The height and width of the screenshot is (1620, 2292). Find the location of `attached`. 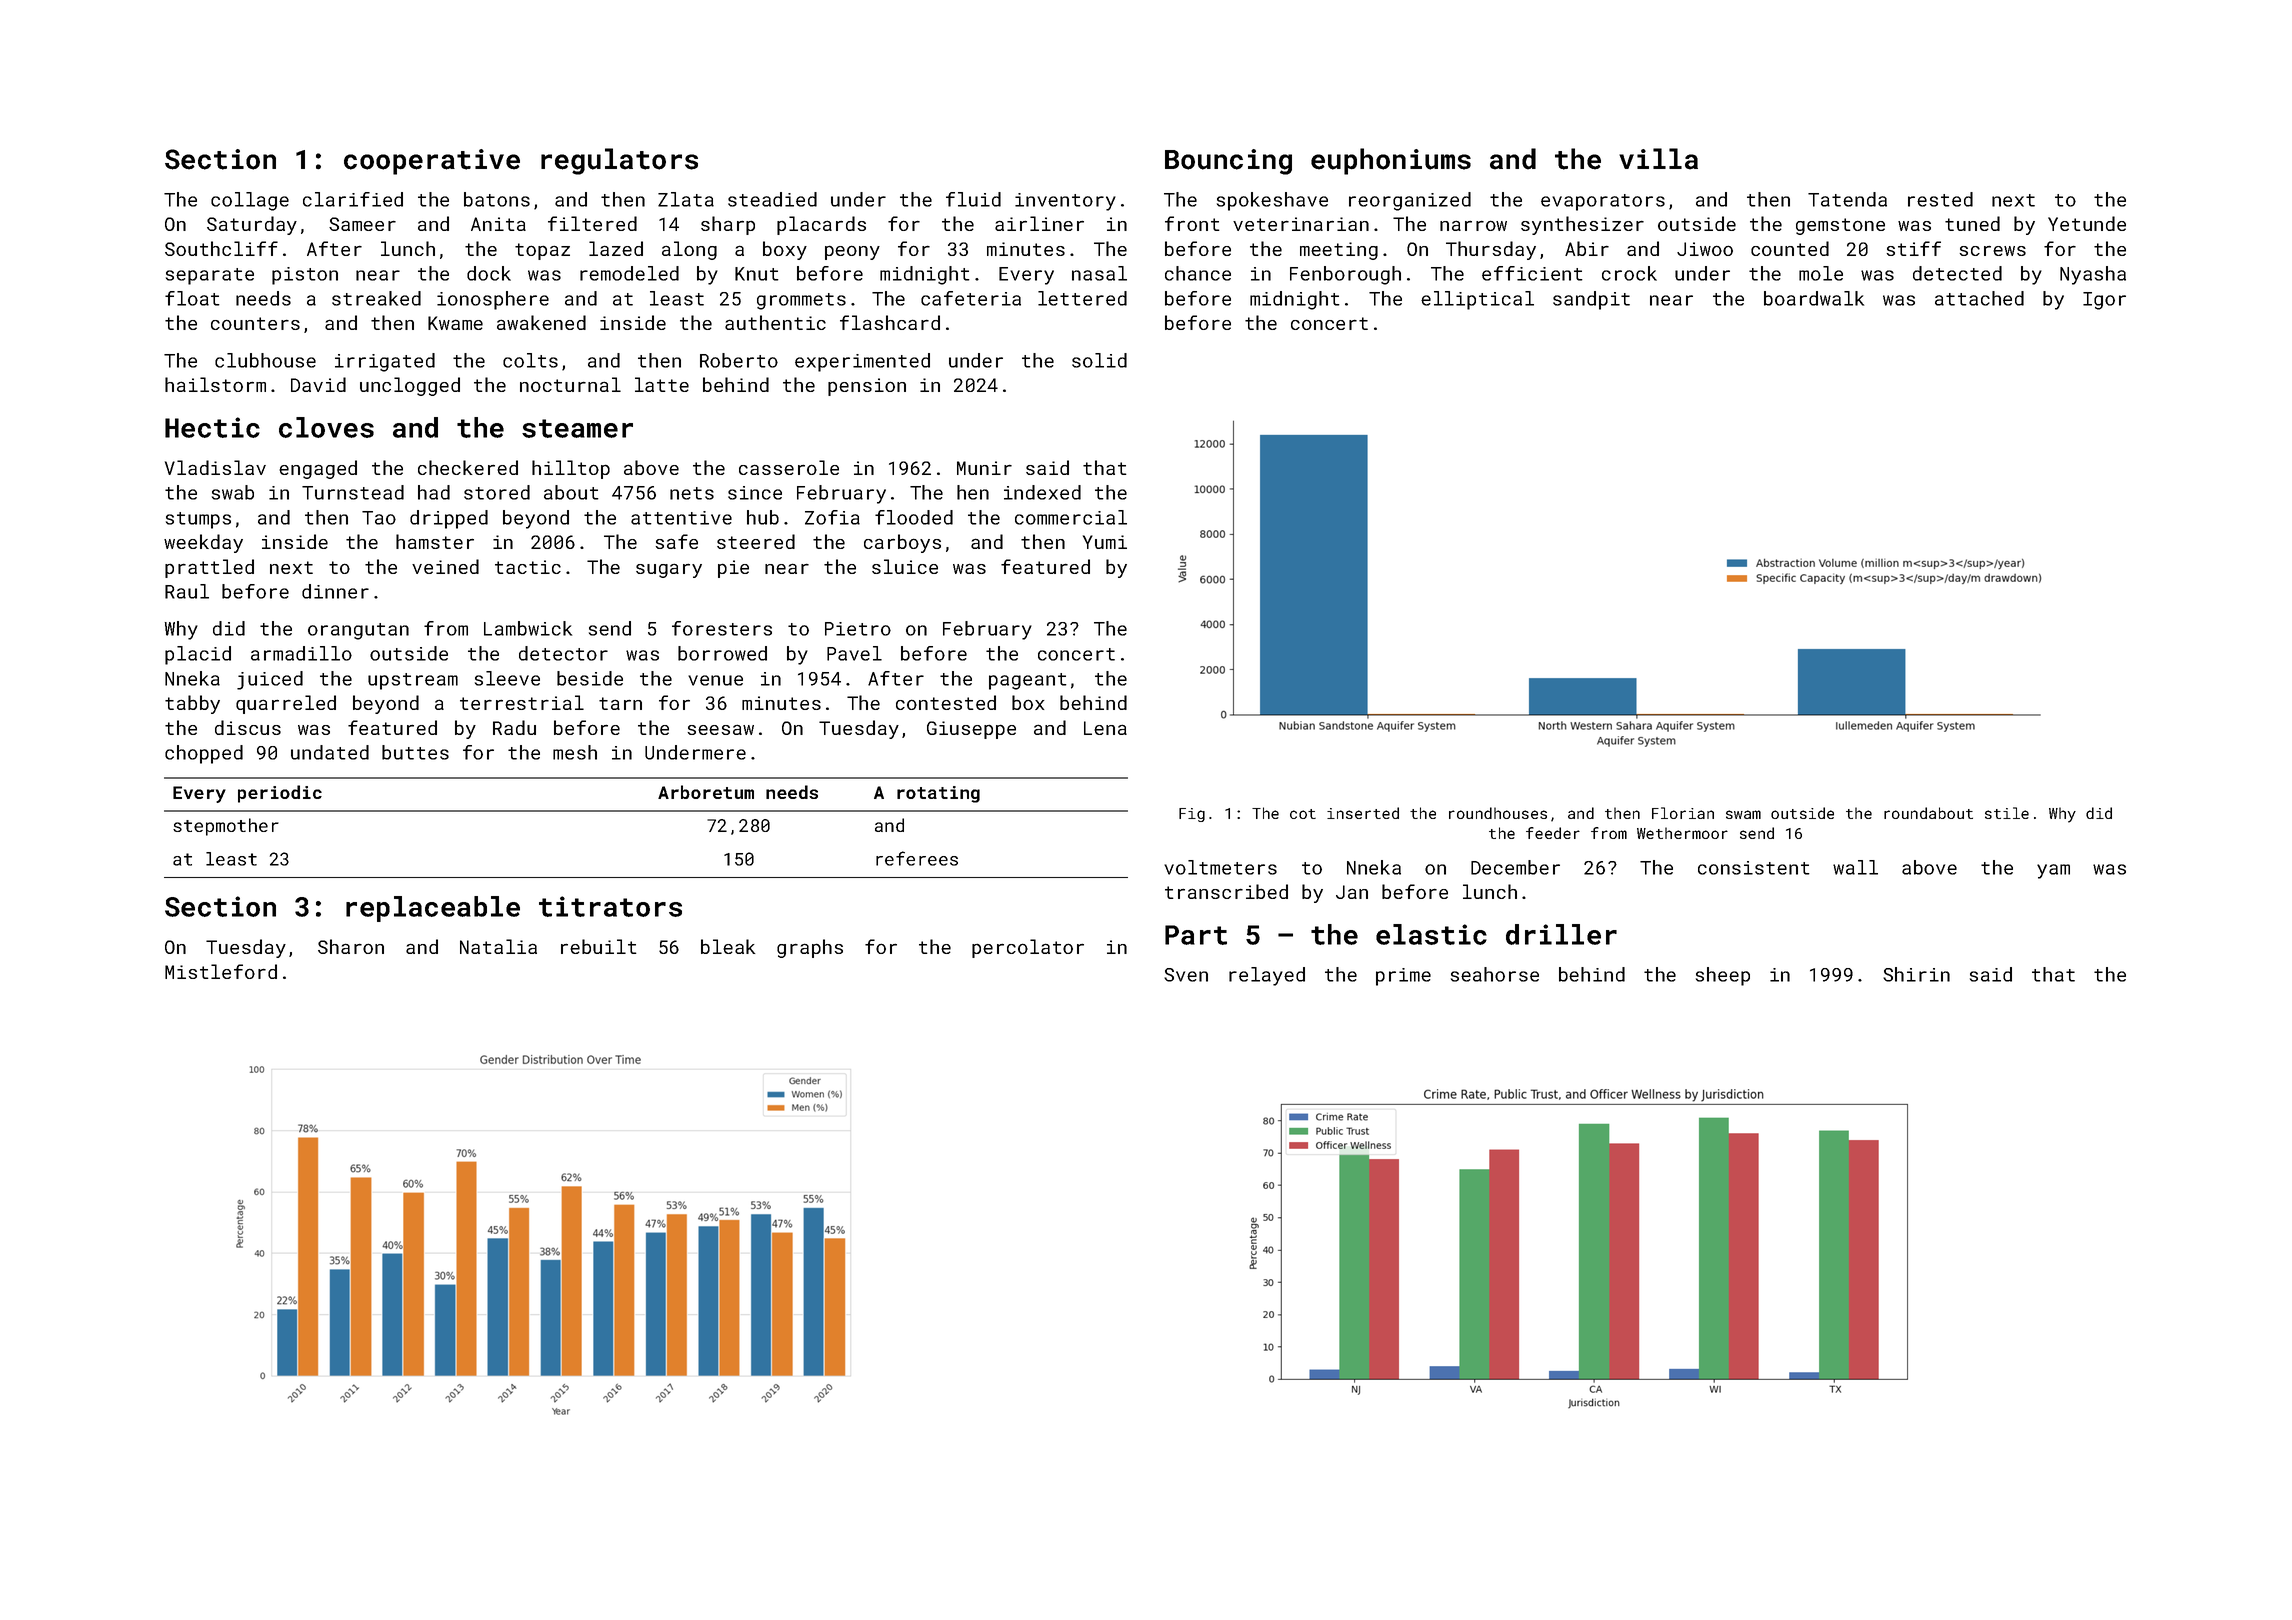

attached is located at coordinates (1979, 298).
